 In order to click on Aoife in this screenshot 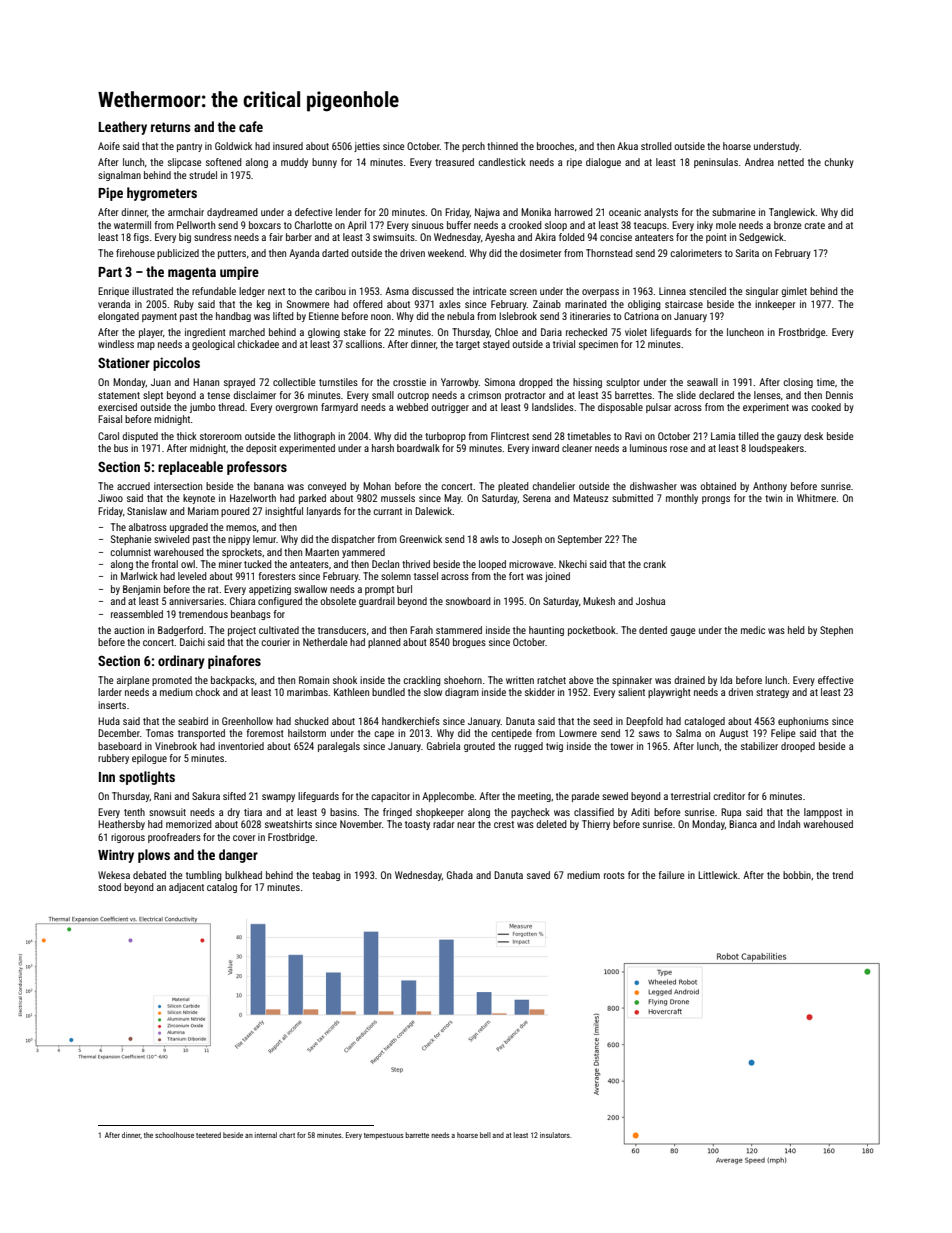, I will do `click(109, 146)`.
